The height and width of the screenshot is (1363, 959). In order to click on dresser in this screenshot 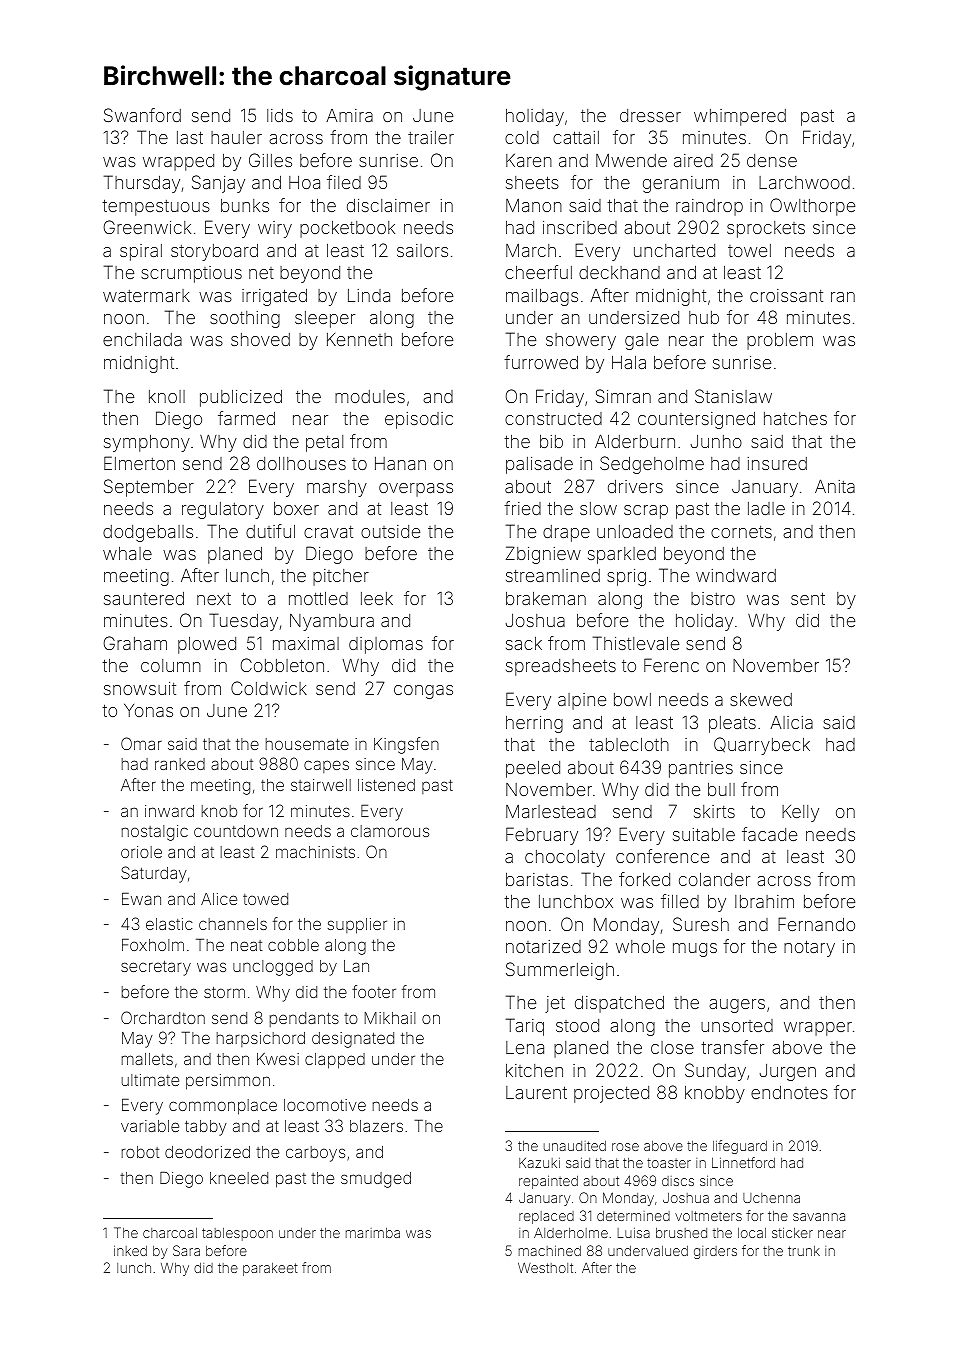, I will do `click(650, 115)`.
